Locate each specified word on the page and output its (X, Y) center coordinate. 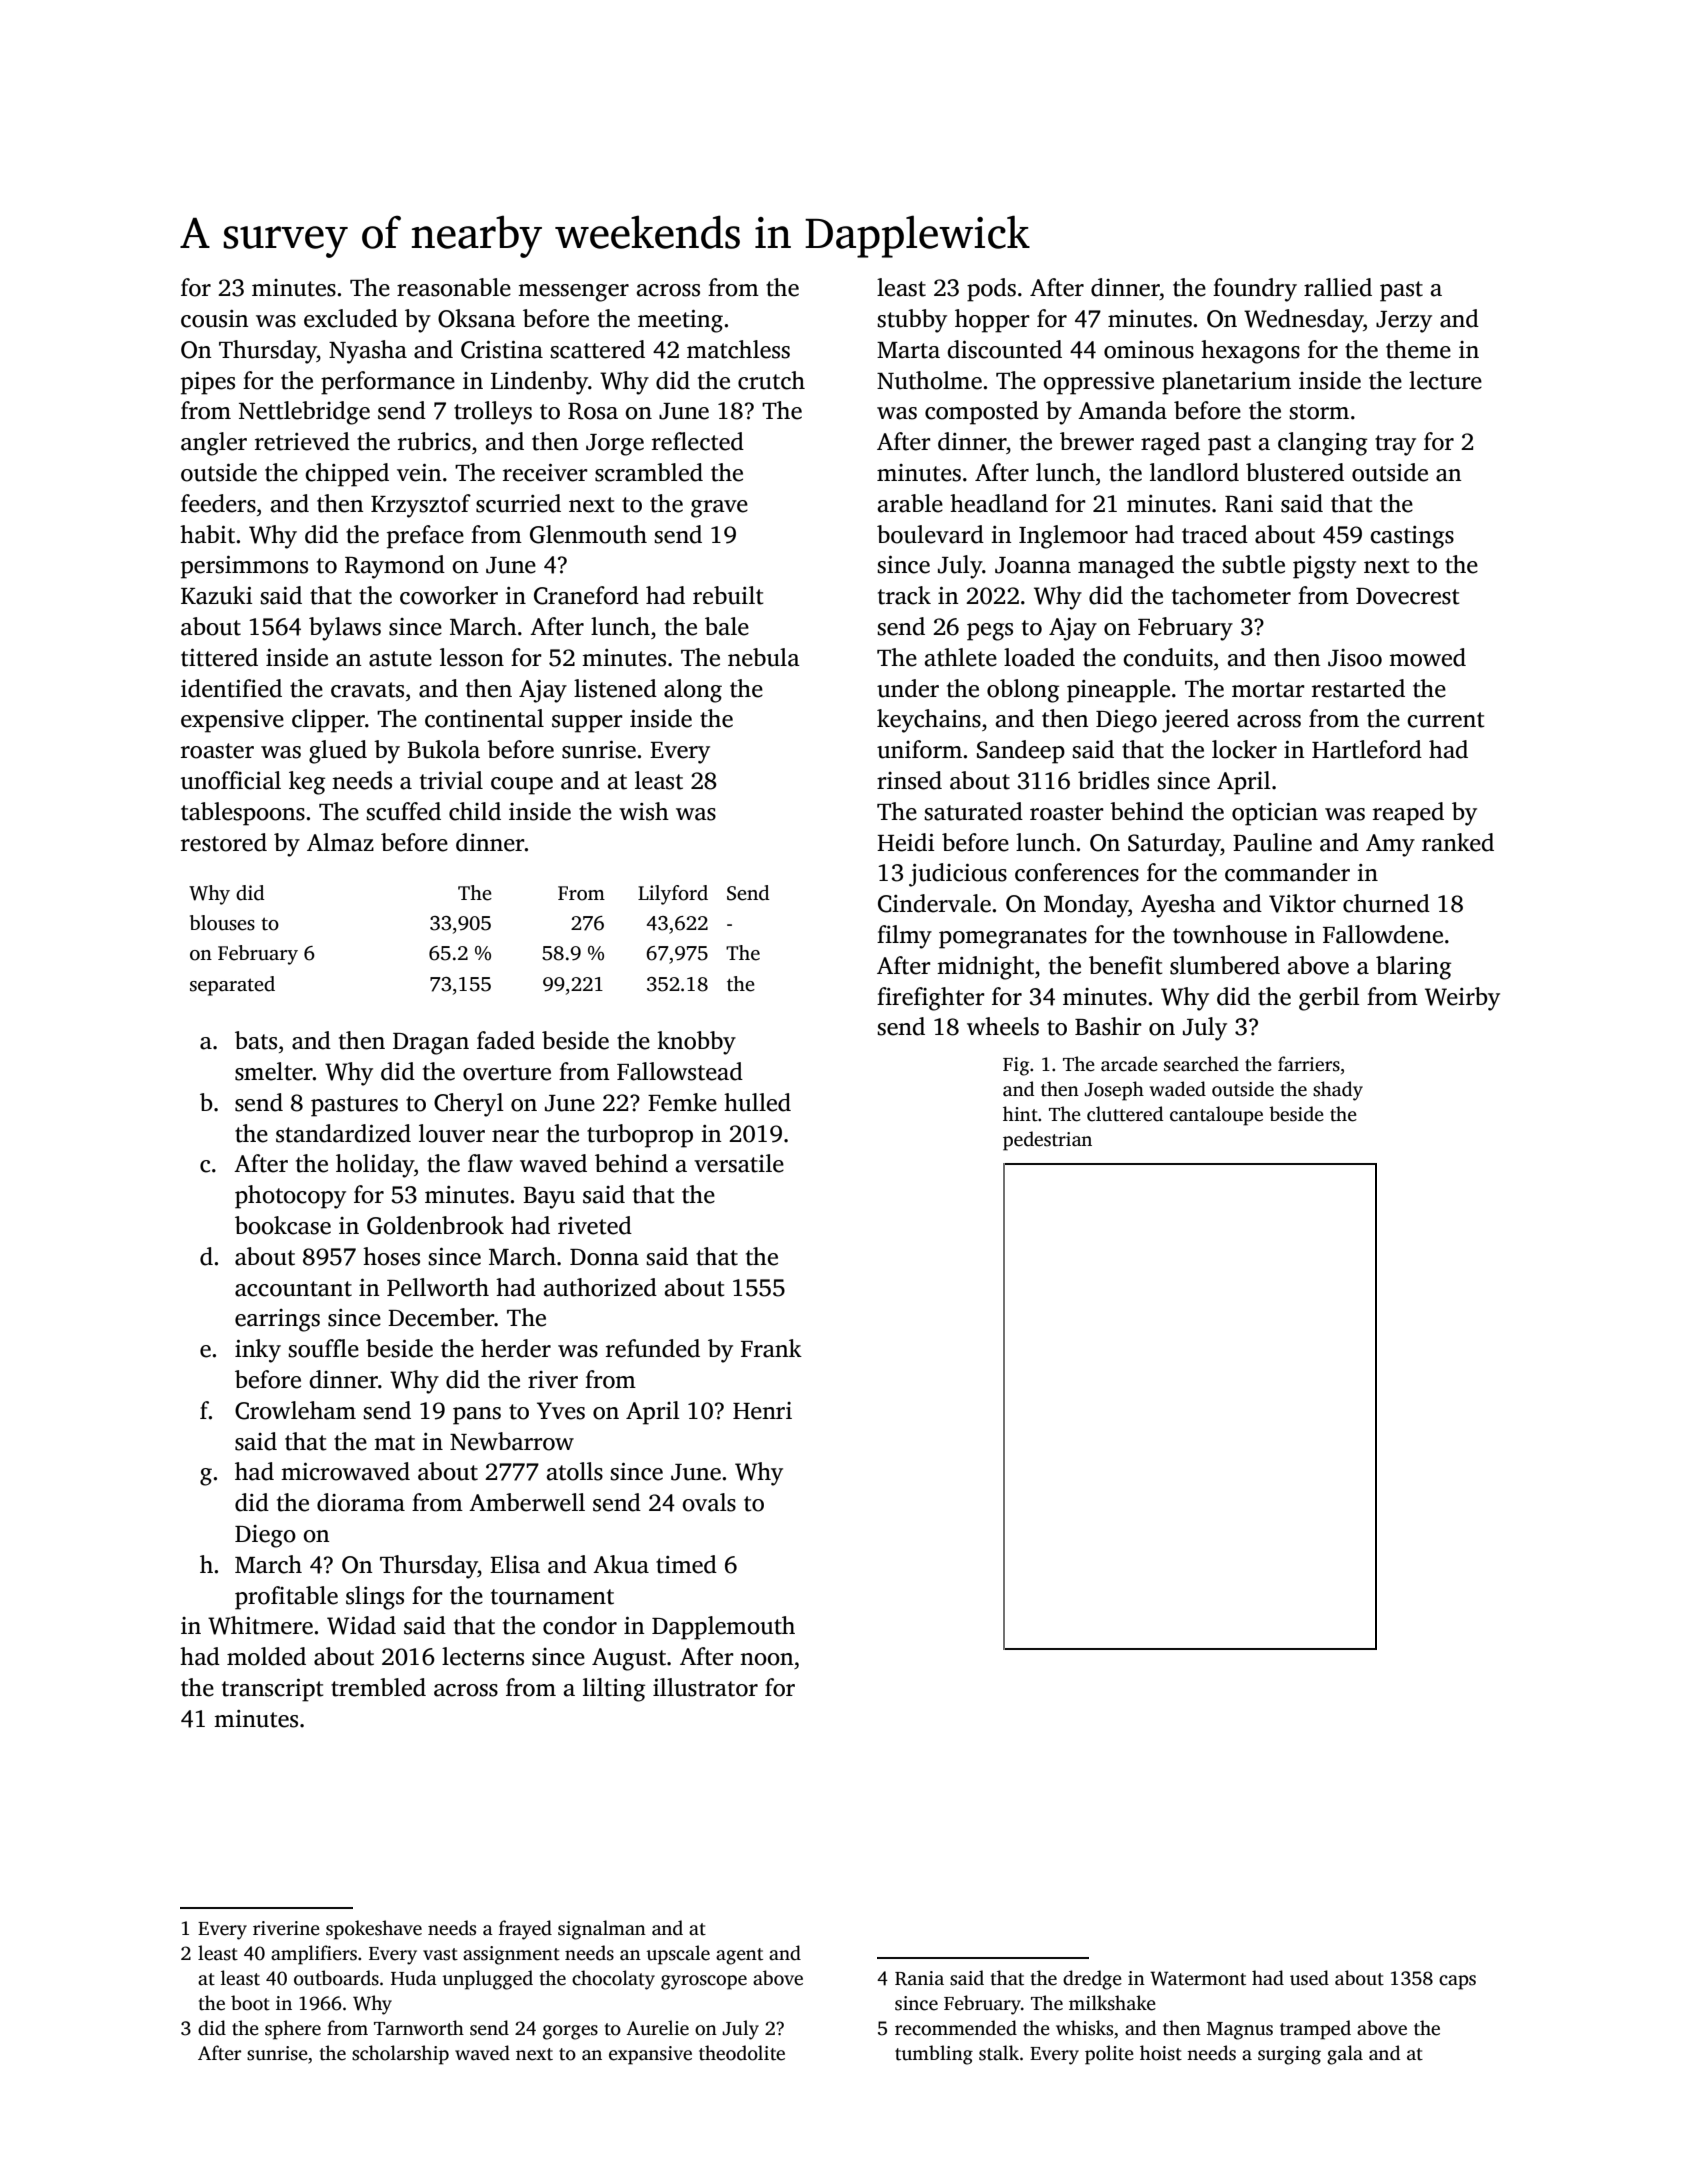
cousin (215, 319)
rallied (1338, 287)
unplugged (487, 1980)
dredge (1092, 1980)
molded (266, 1656)
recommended (956, 2028)
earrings (277, 1320)
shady (1338, 1091)
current (1446, 720)
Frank (771, 1348)
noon (767, 1659)
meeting (680, 321)
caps (1457, 1982)
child (475, 811)
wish (644, 811)
